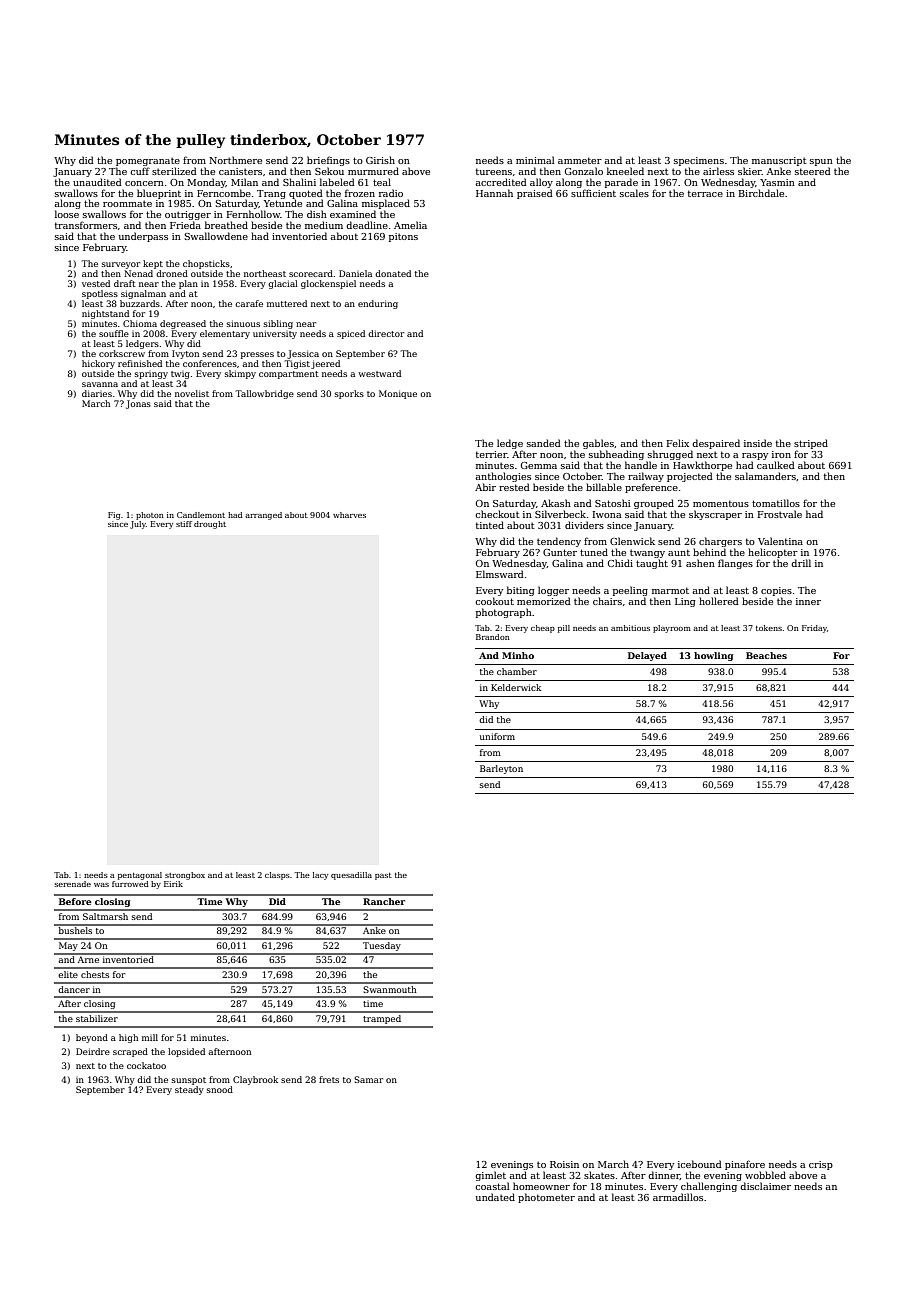 This screenshot has width=908, height=1316. I want to click on twangy, so click(647, 553).
